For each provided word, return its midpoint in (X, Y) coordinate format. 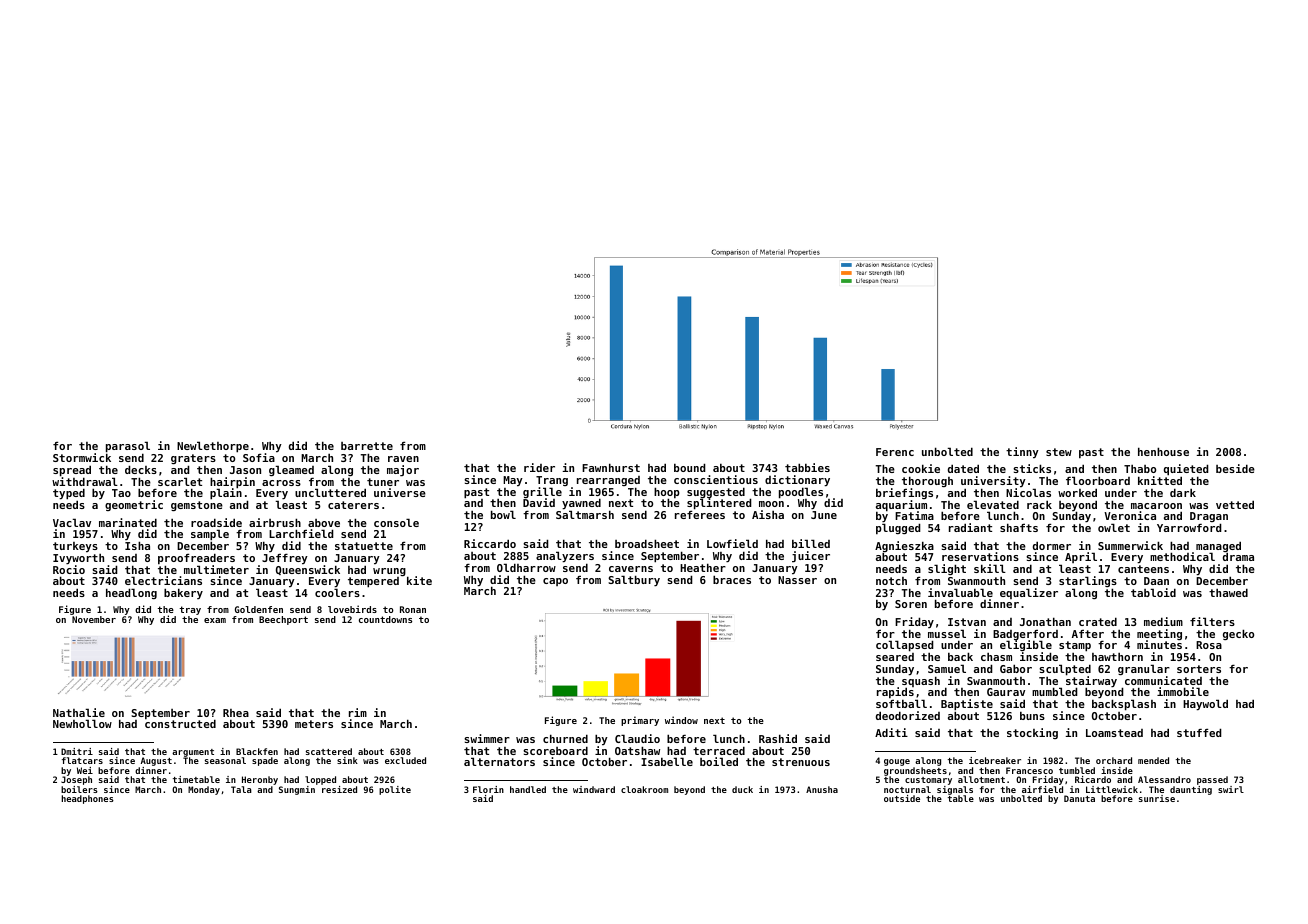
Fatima (914, 515)
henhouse (1163, 451)
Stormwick (82, 457)
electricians (163, 580)
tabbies (807, 467)
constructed (180, 724)
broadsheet (647, 543)
